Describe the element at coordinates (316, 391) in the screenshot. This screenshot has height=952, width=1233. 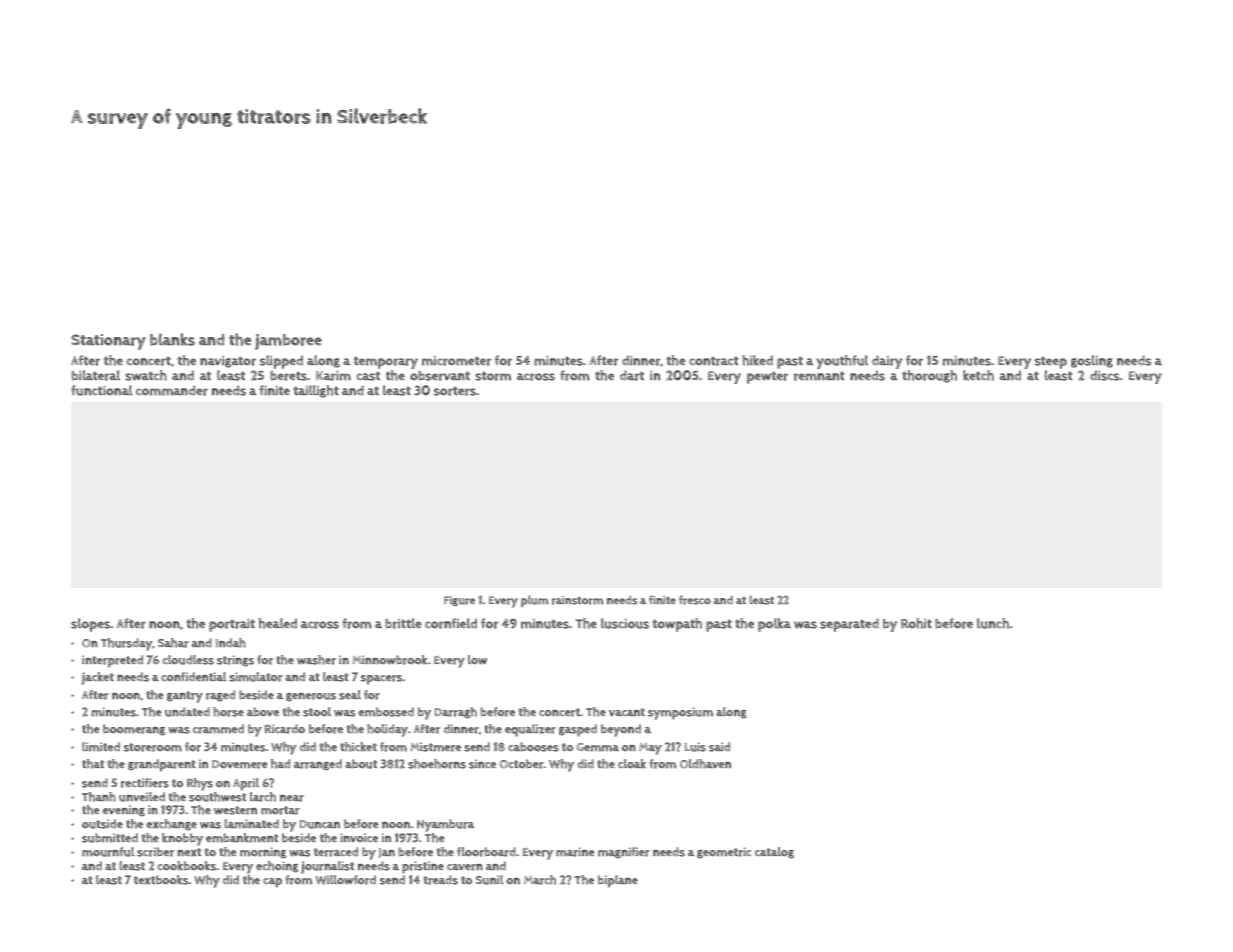
I see `taillight` at that location.
